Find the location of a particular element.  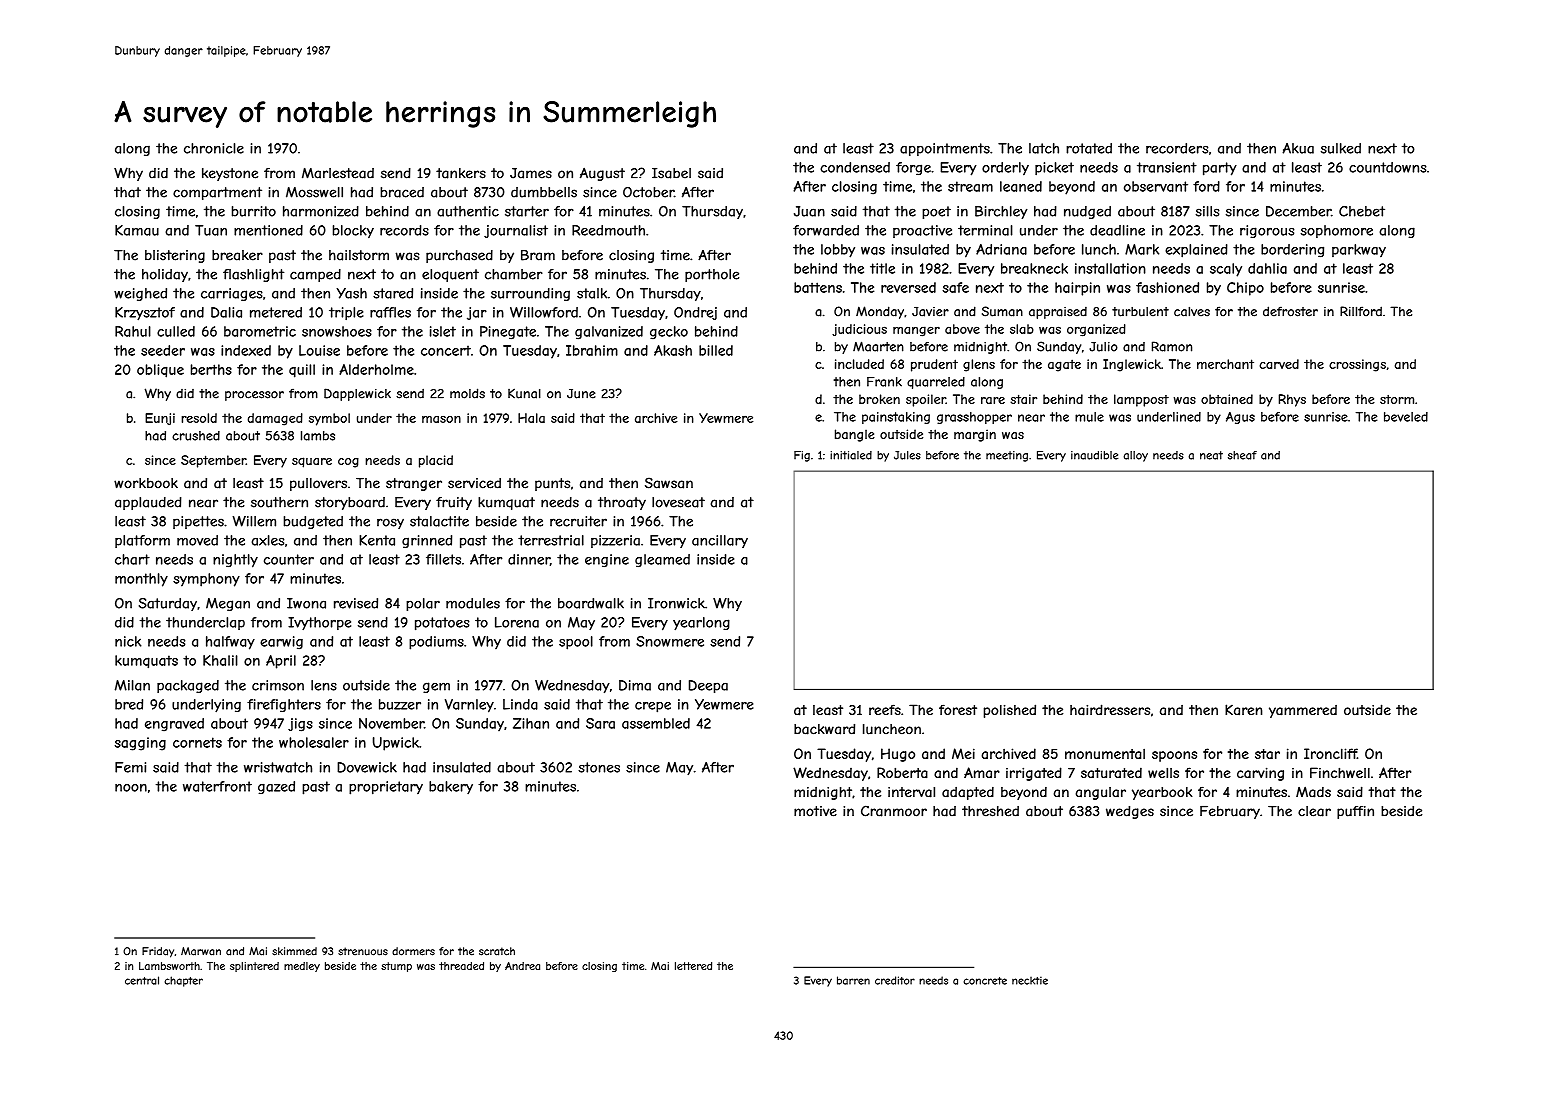

compartment is located at coordinates (217, 193).
